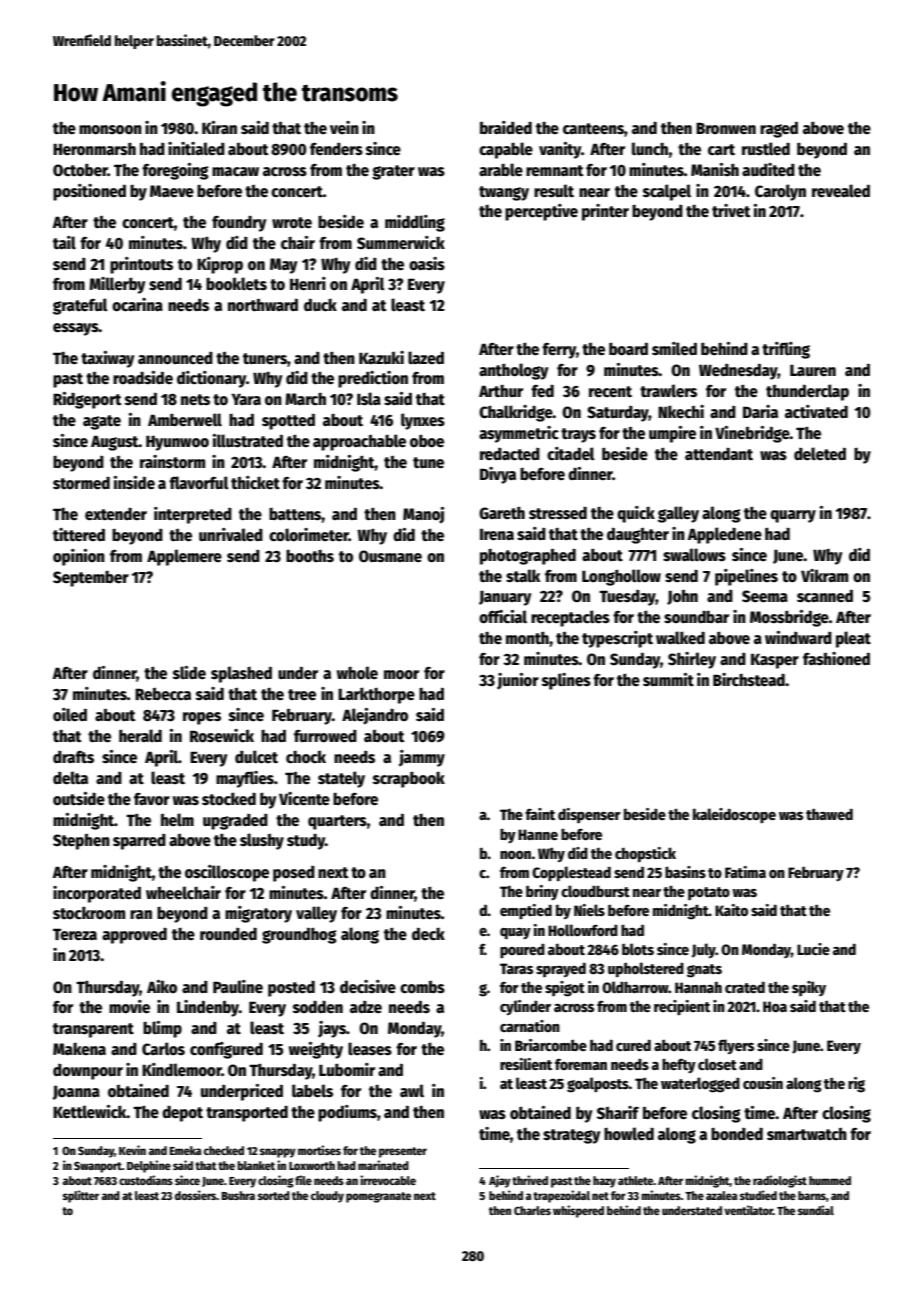 Image resolution: width=924 pixels, height=1308 pixels. Describe the element at coordinates (110, 129) in the page. I see `monsoon` at that location.
